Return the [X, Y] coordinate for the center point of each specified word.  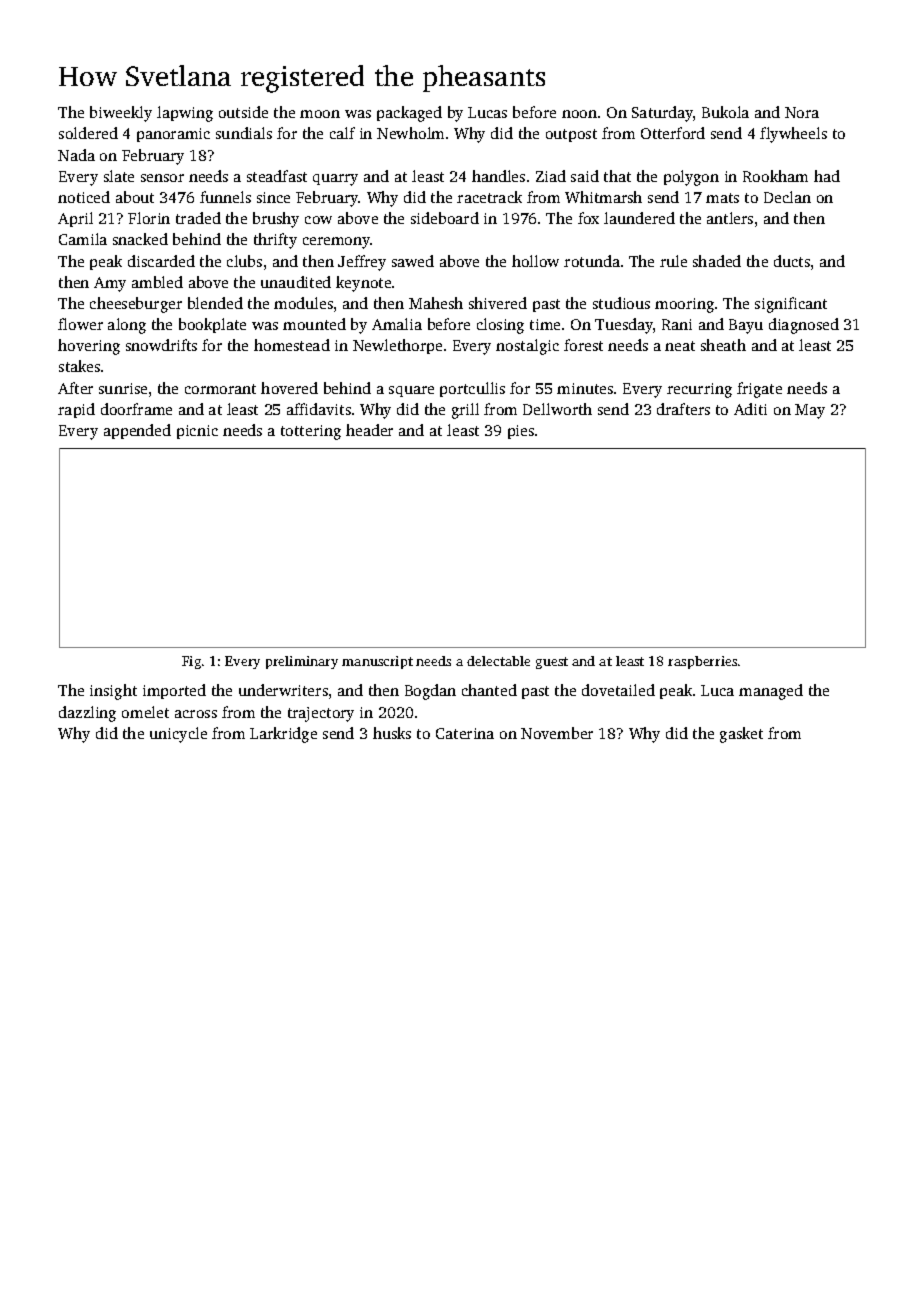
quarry [335, 180]
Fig [191, 662]
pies [521, 432]
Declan [787, 197]
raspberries [702, 662]
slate [119, 176]
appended [137, 431]
